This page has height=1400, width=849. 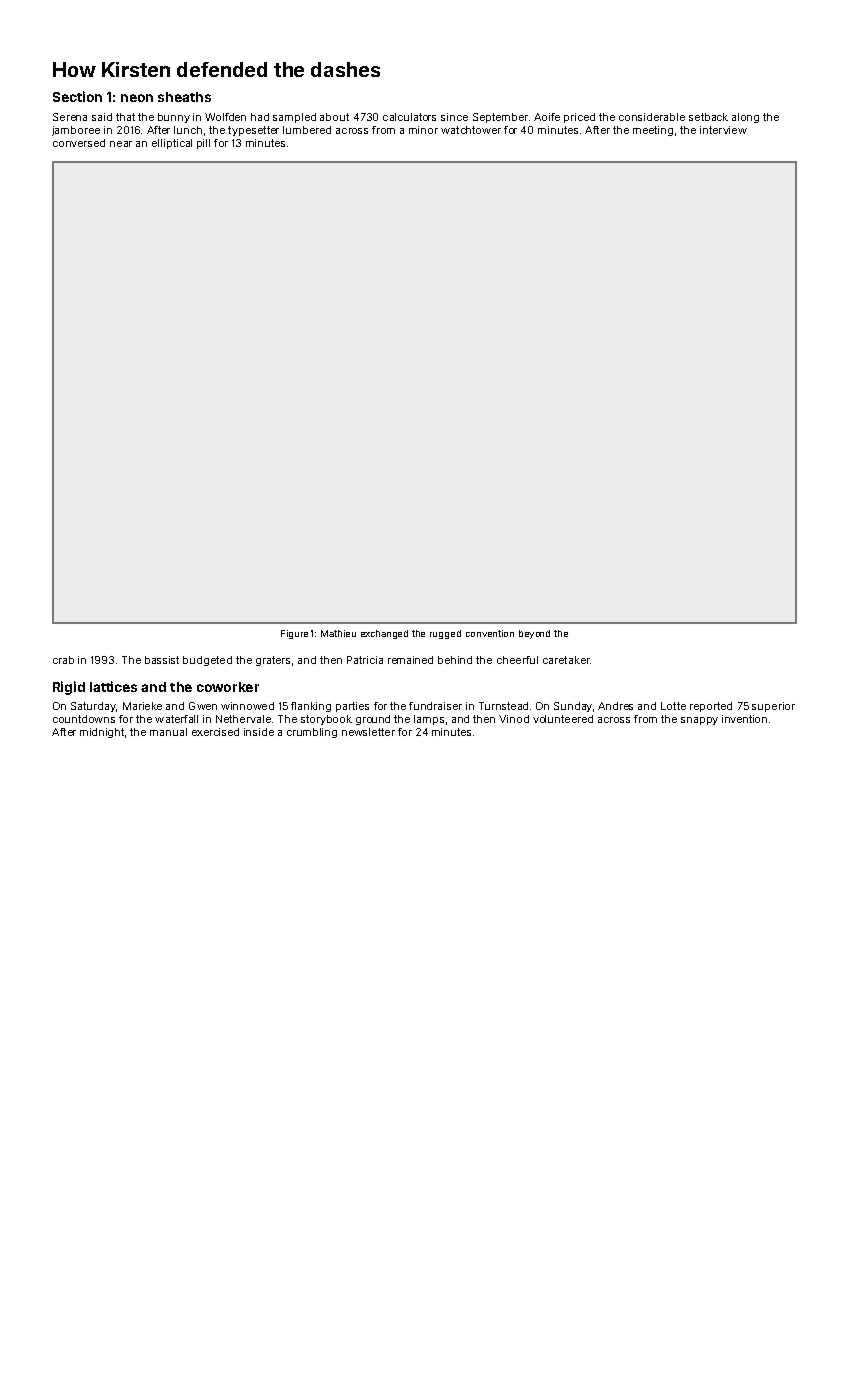 What do you see at coordinates (259, 732) in the page?
I see `inside` at bounding box center [259, 732].
